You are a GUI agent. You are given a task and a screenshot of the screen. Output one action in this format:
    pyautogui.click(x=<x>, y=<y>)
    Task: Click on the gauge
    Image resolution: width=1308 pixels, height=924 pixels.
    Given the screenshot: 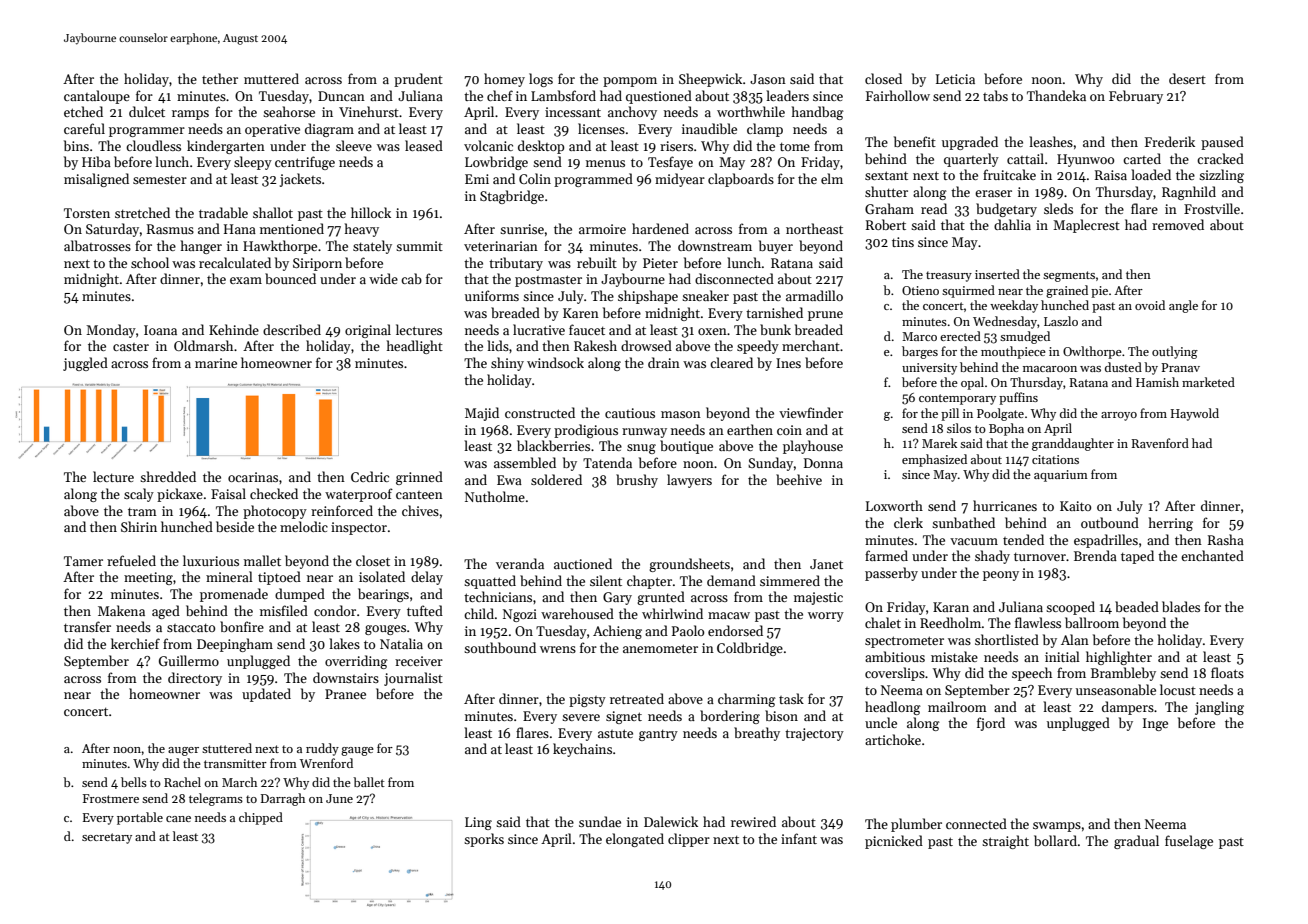 What is the action you would take?
    pyautogui.click(x=357, y=751)
